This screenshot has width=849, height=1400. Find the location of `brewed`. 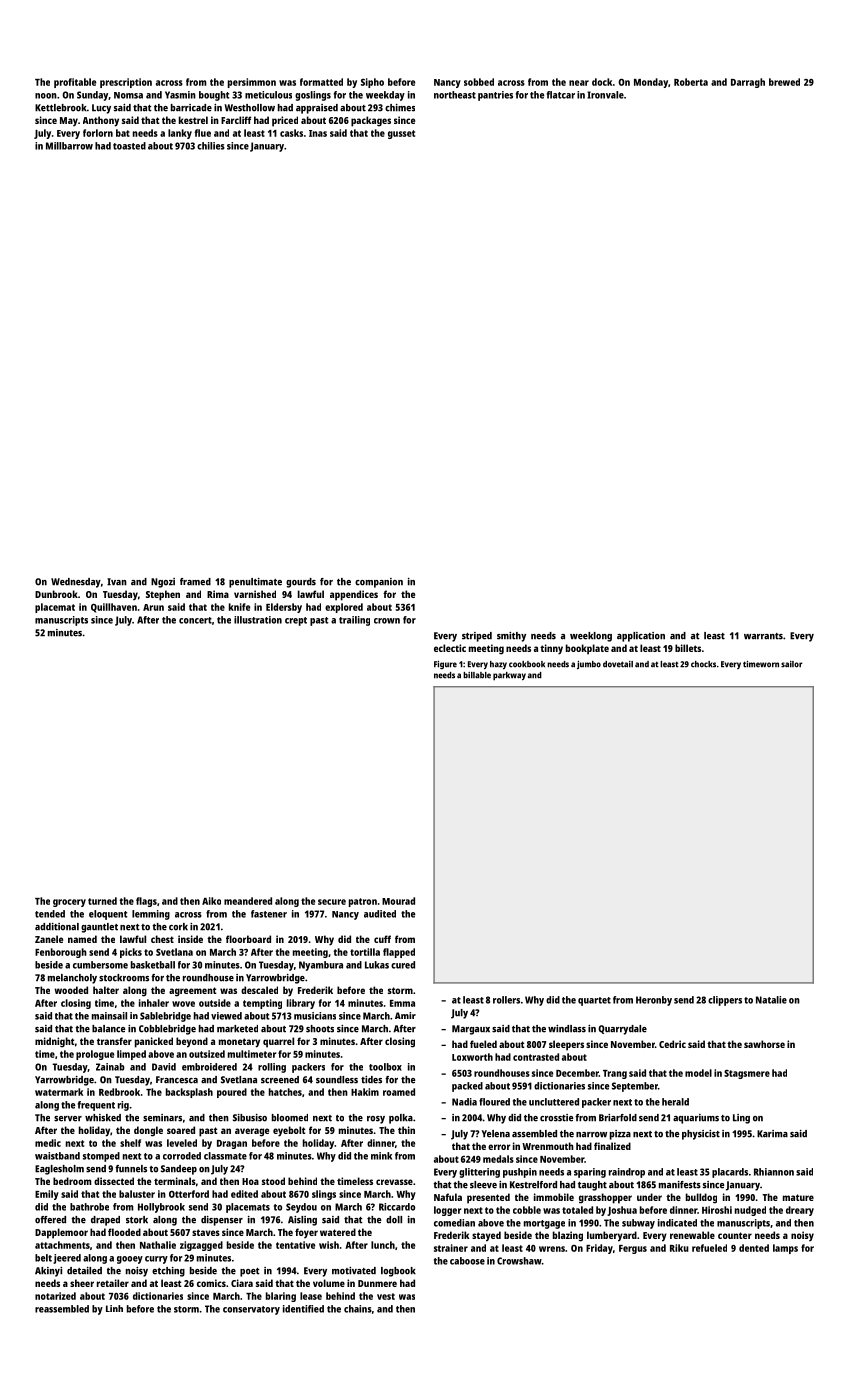

brewed is located at coordinates (784, 82).
